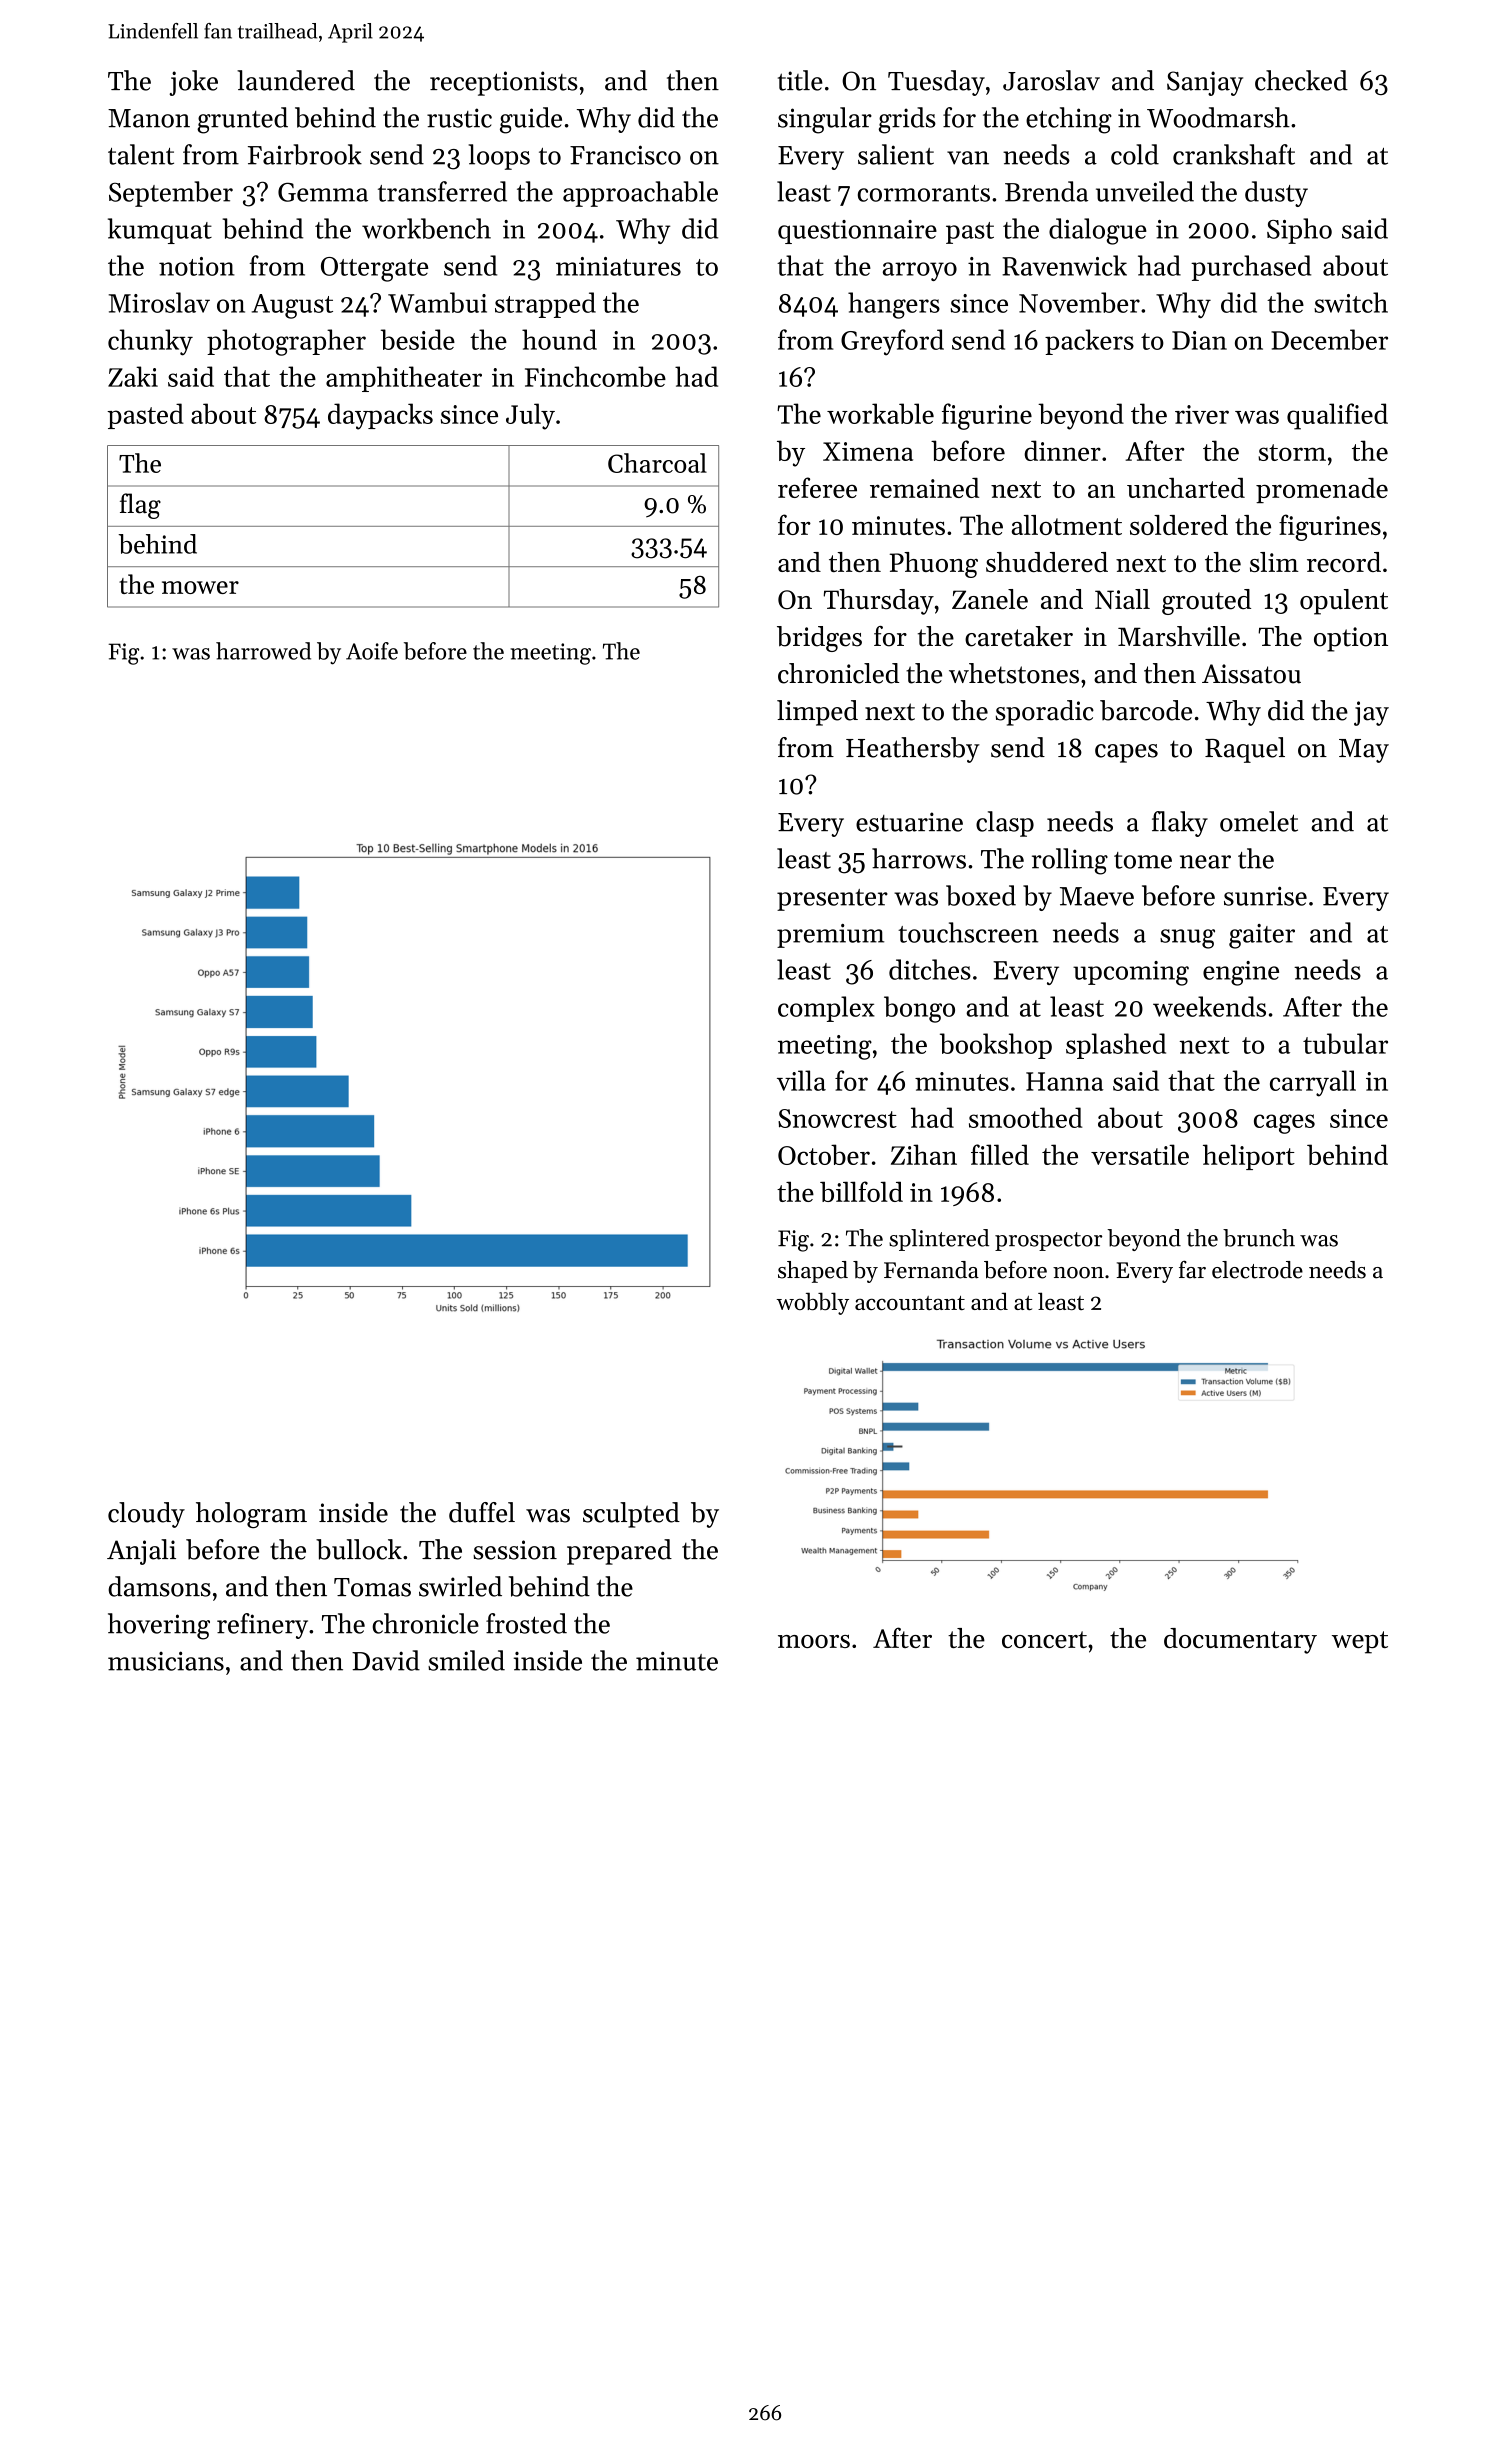  I want to click on cages, so click(1284, 1124).
